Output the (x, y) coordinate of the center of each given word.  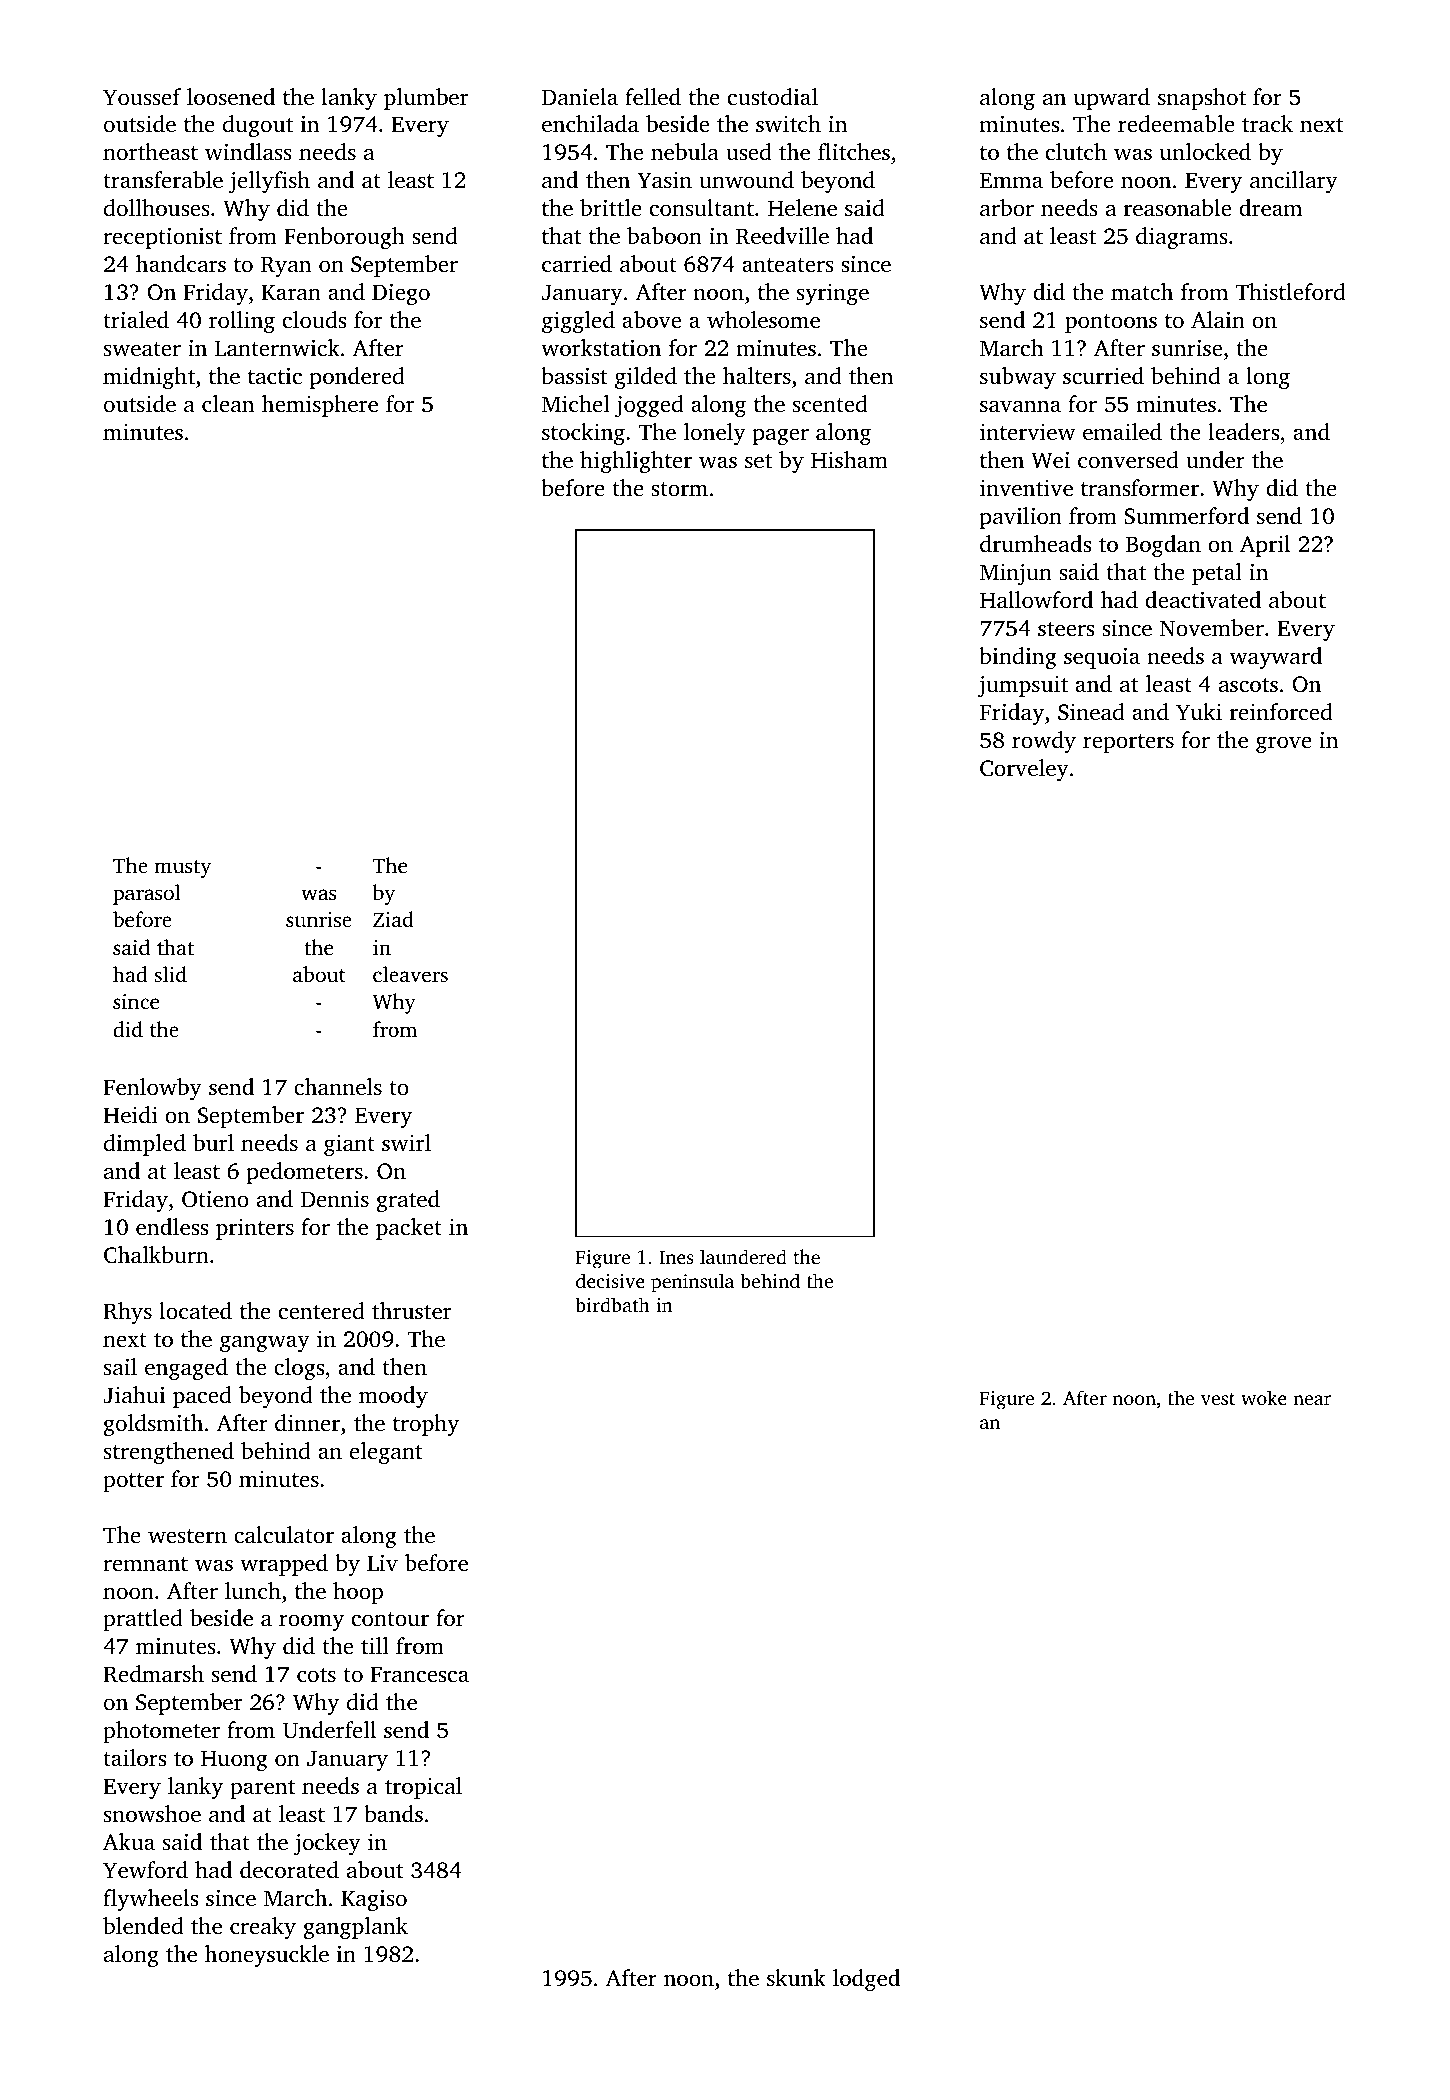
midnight (149, 378)
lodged (866, 1980)
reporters (1128, 743)
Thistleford (1291, 291)
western (187, 1536)
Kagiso (374, 1900)
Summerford (1186, 516)
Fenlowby (152, 1089)
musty (182, 869)
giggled (578, 322)
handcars (181, 264)
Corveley (1024, 770)
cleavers (410, 974)
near (1312, 1400)
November (1212, 628)
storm (679, 489)
